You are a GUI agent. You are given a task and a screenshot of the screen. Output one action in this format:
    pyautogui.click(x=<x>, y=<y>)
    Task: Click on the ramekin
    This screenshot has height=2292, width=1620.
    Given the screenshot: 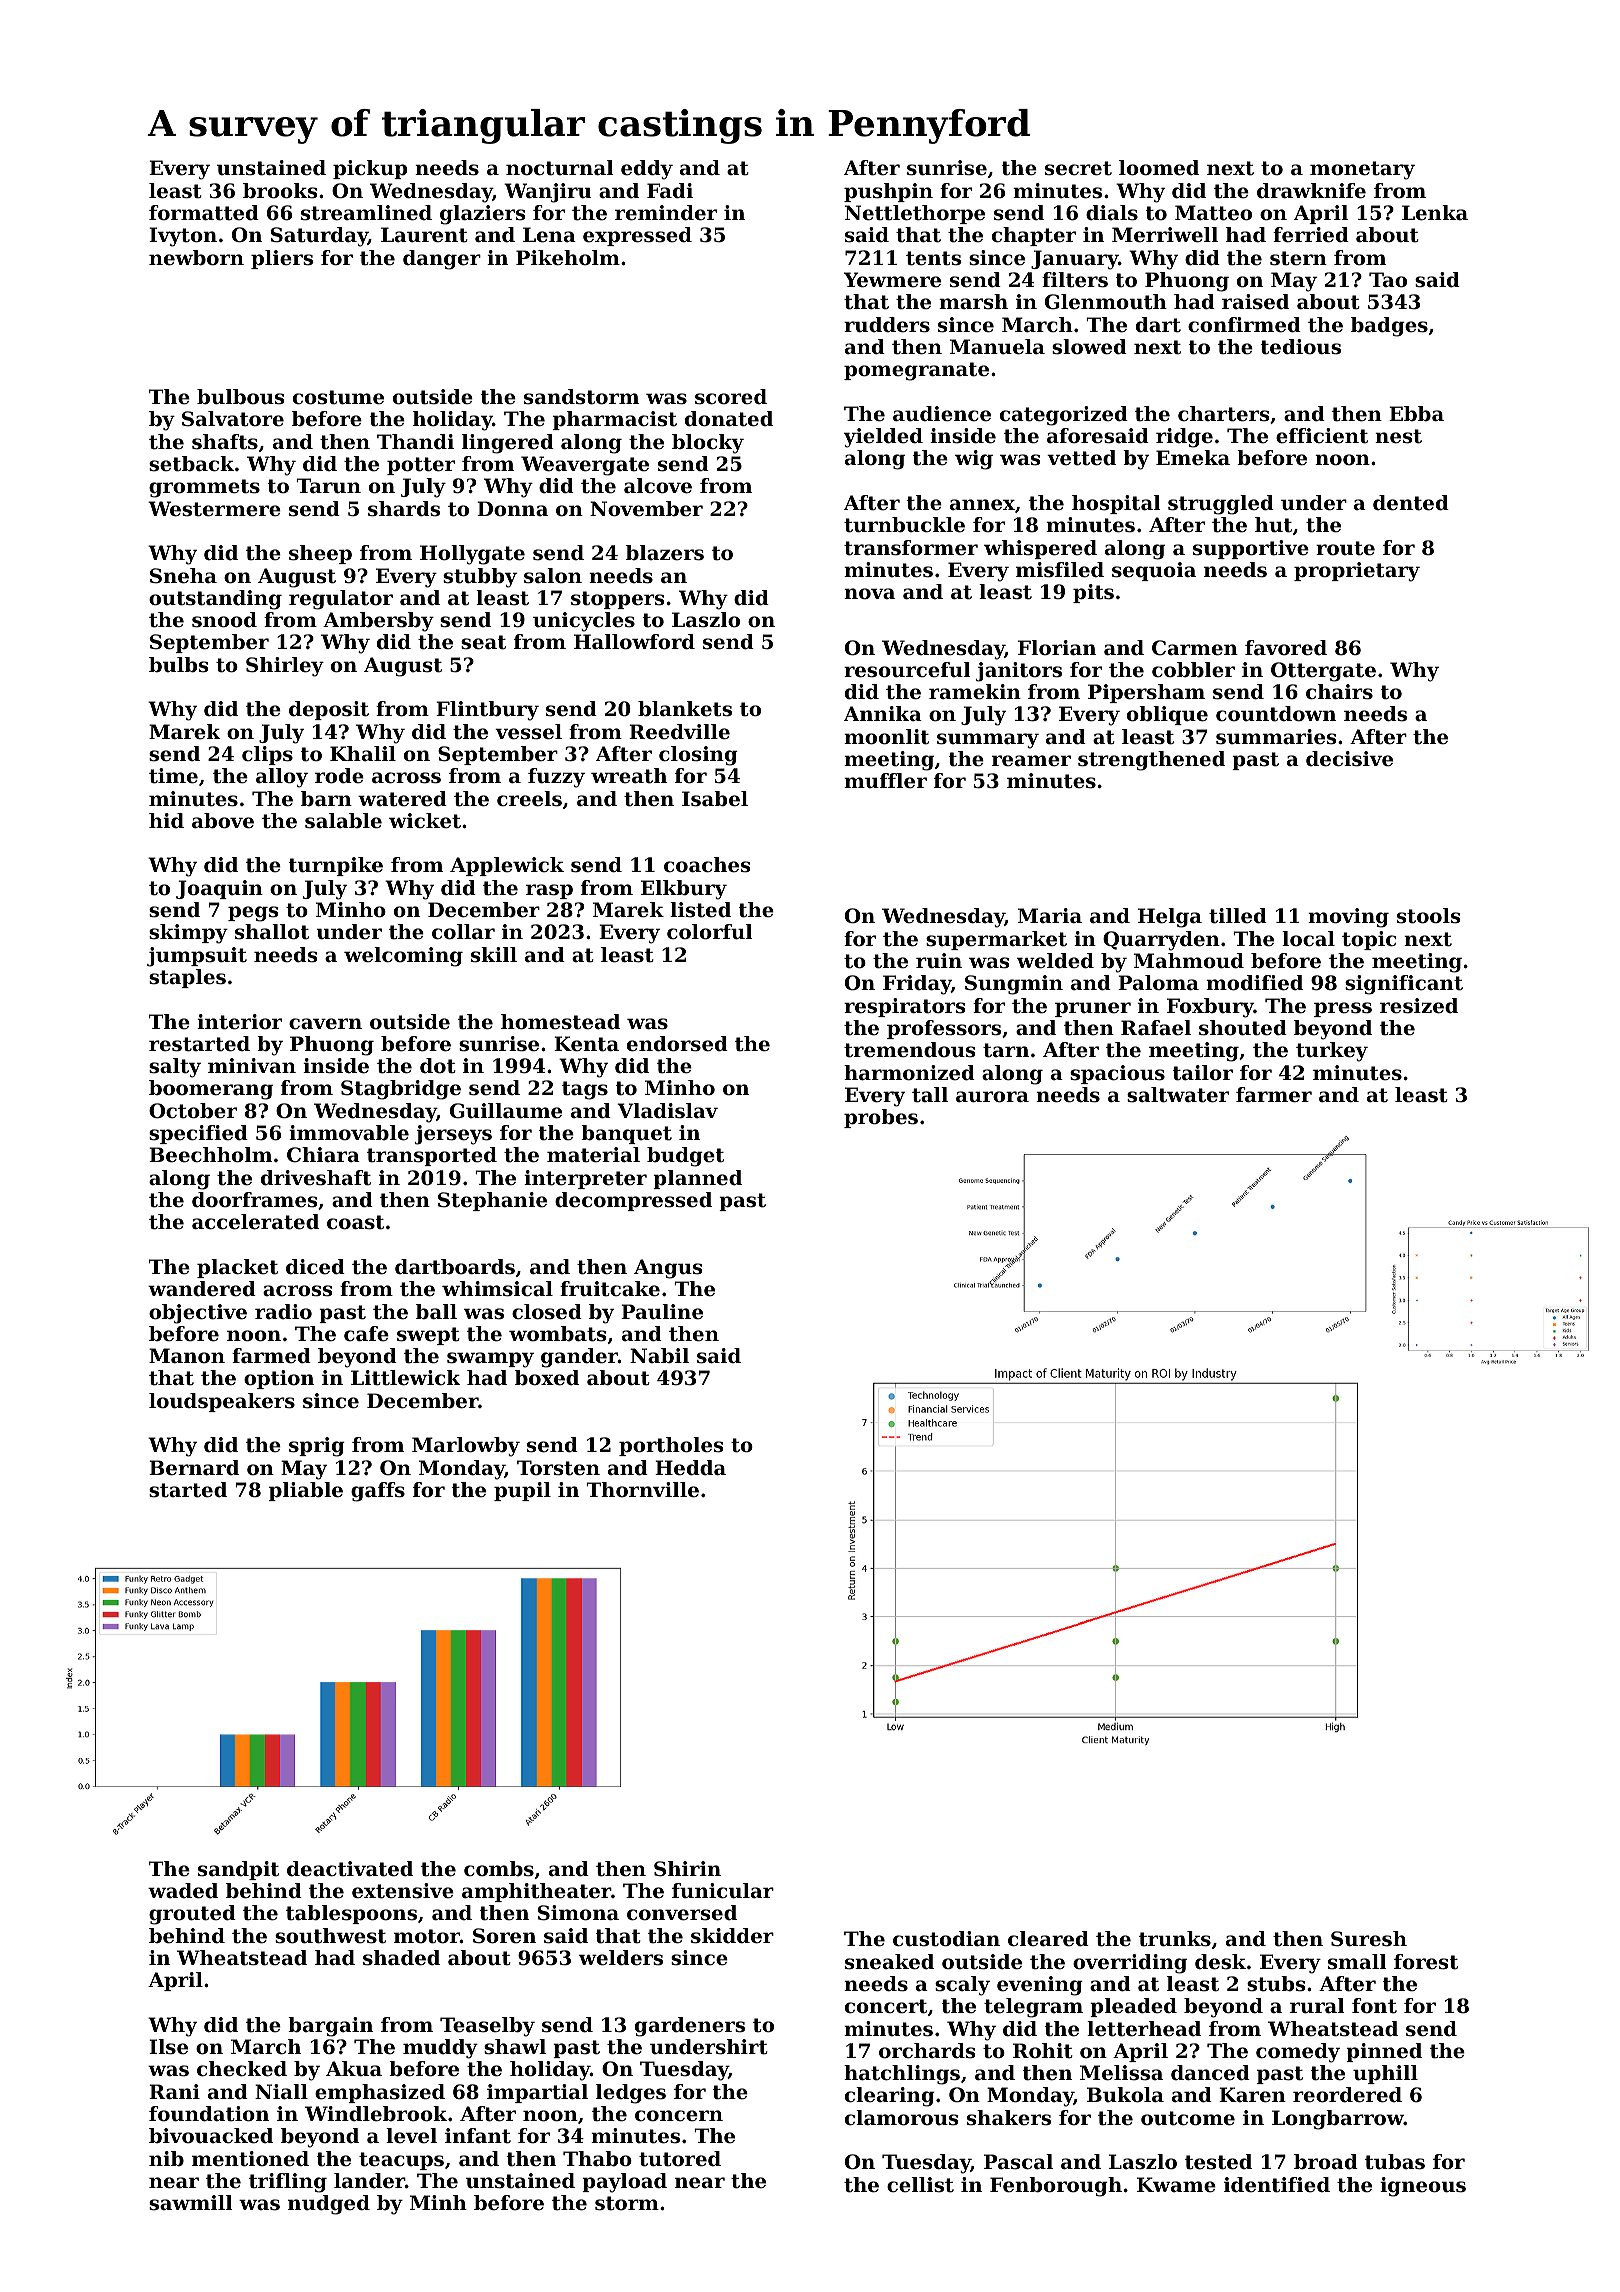 What is the action you would take?
    pyautogui.click(x=975, y=692)
